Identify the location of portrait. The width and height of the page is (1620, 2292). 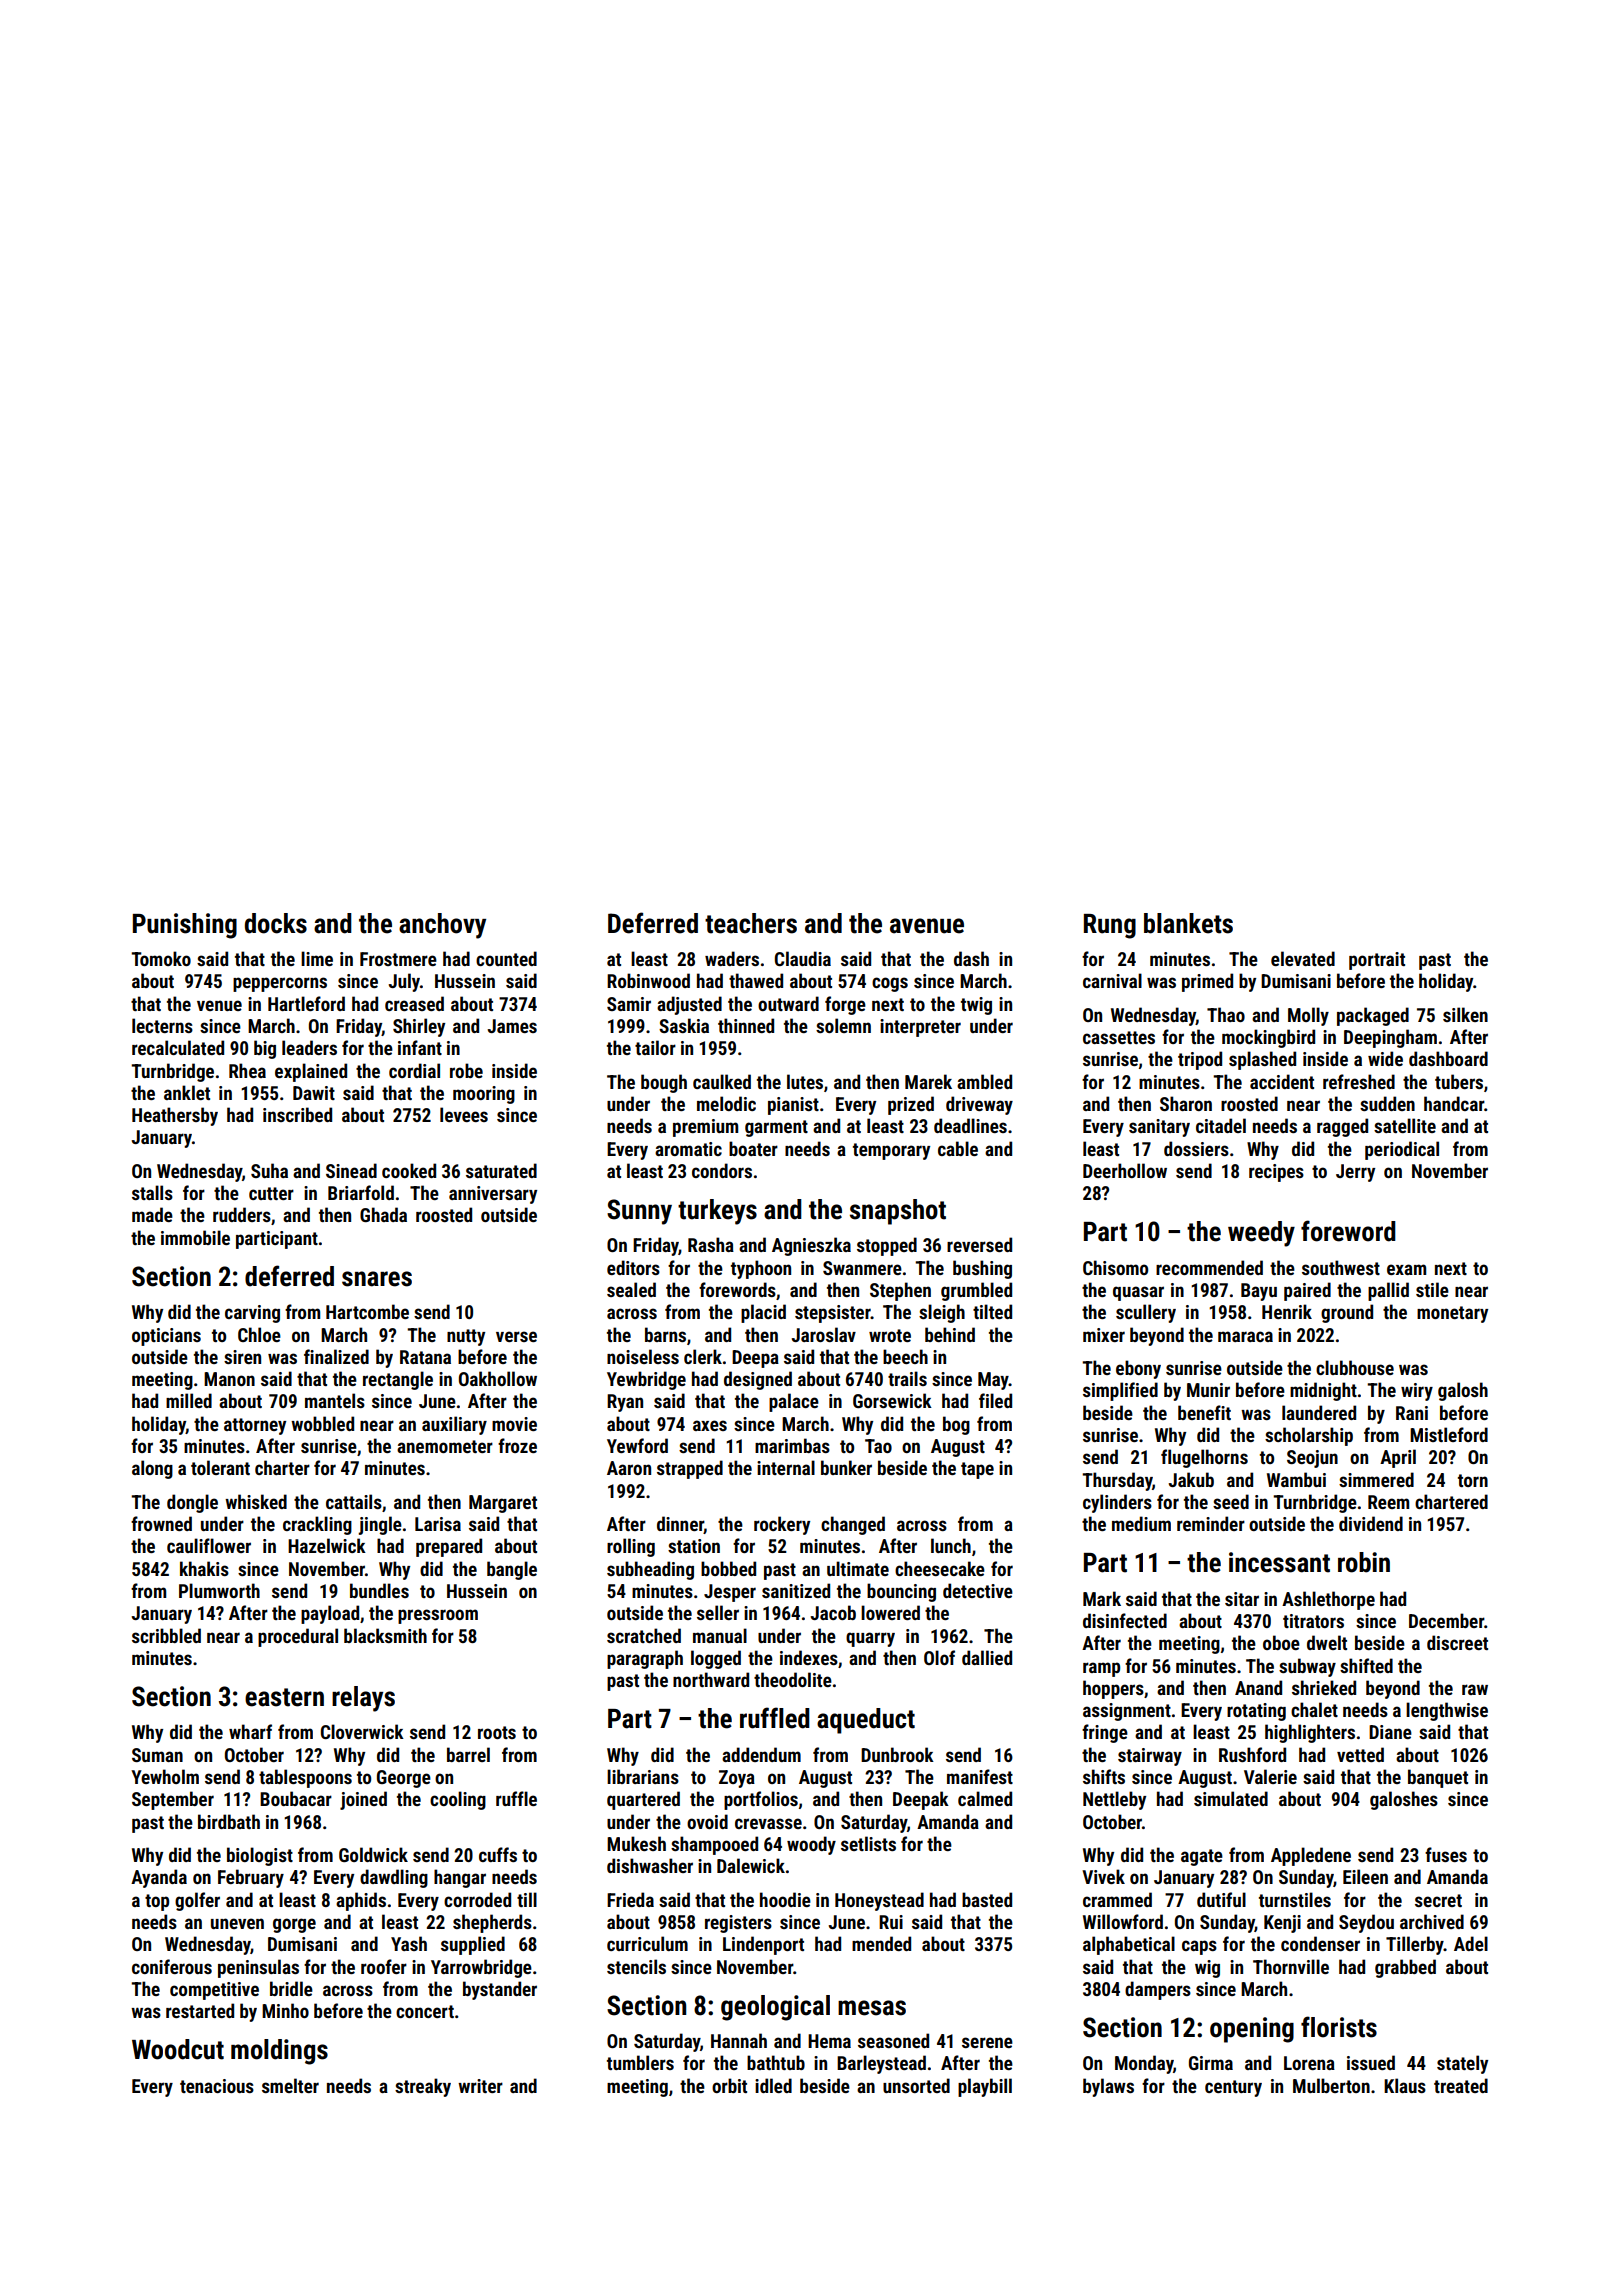
(1377, 961).
